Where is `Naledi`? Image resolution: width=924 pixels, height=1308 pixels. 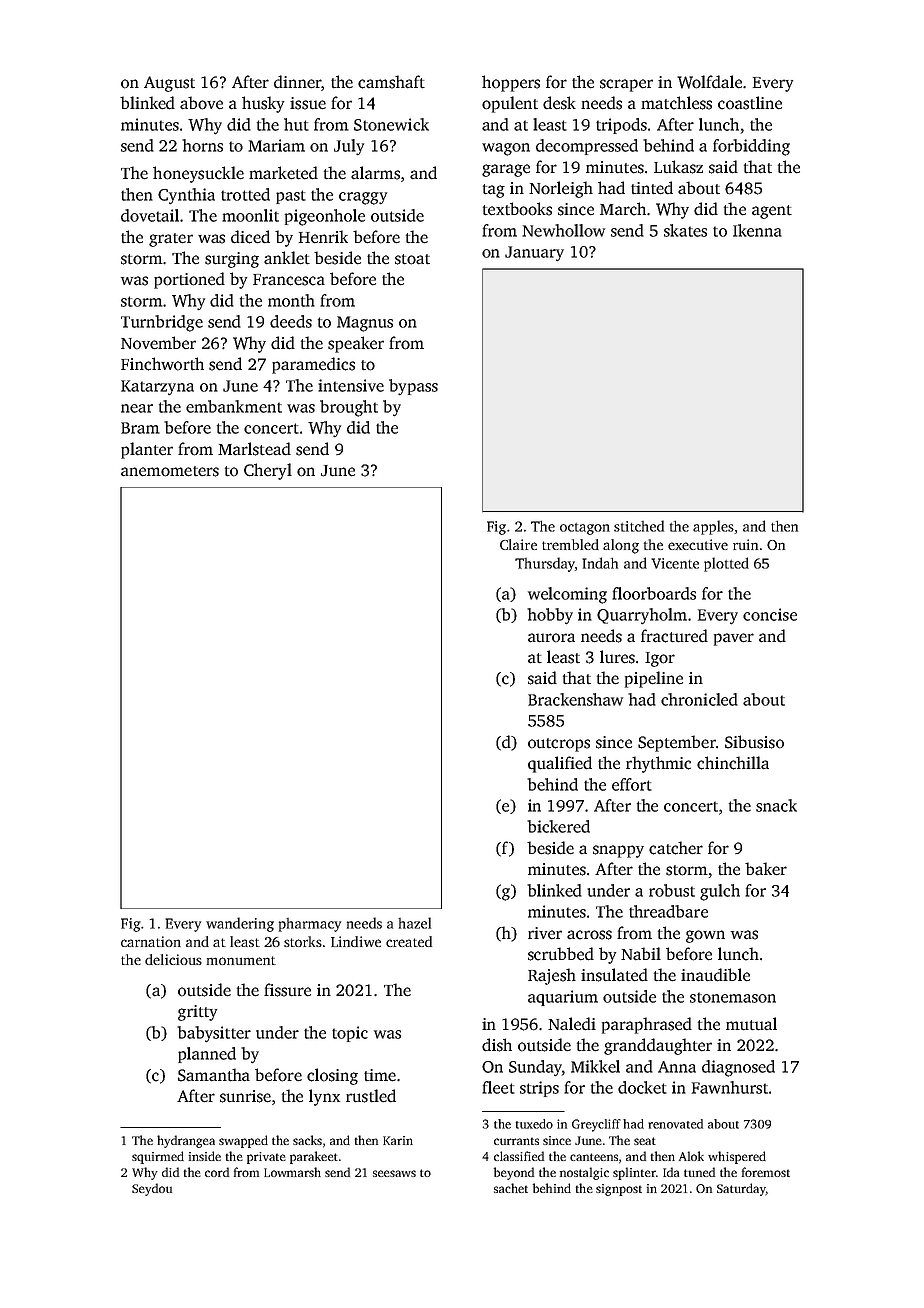 Naledi is located at coordinates (572, 1024).
